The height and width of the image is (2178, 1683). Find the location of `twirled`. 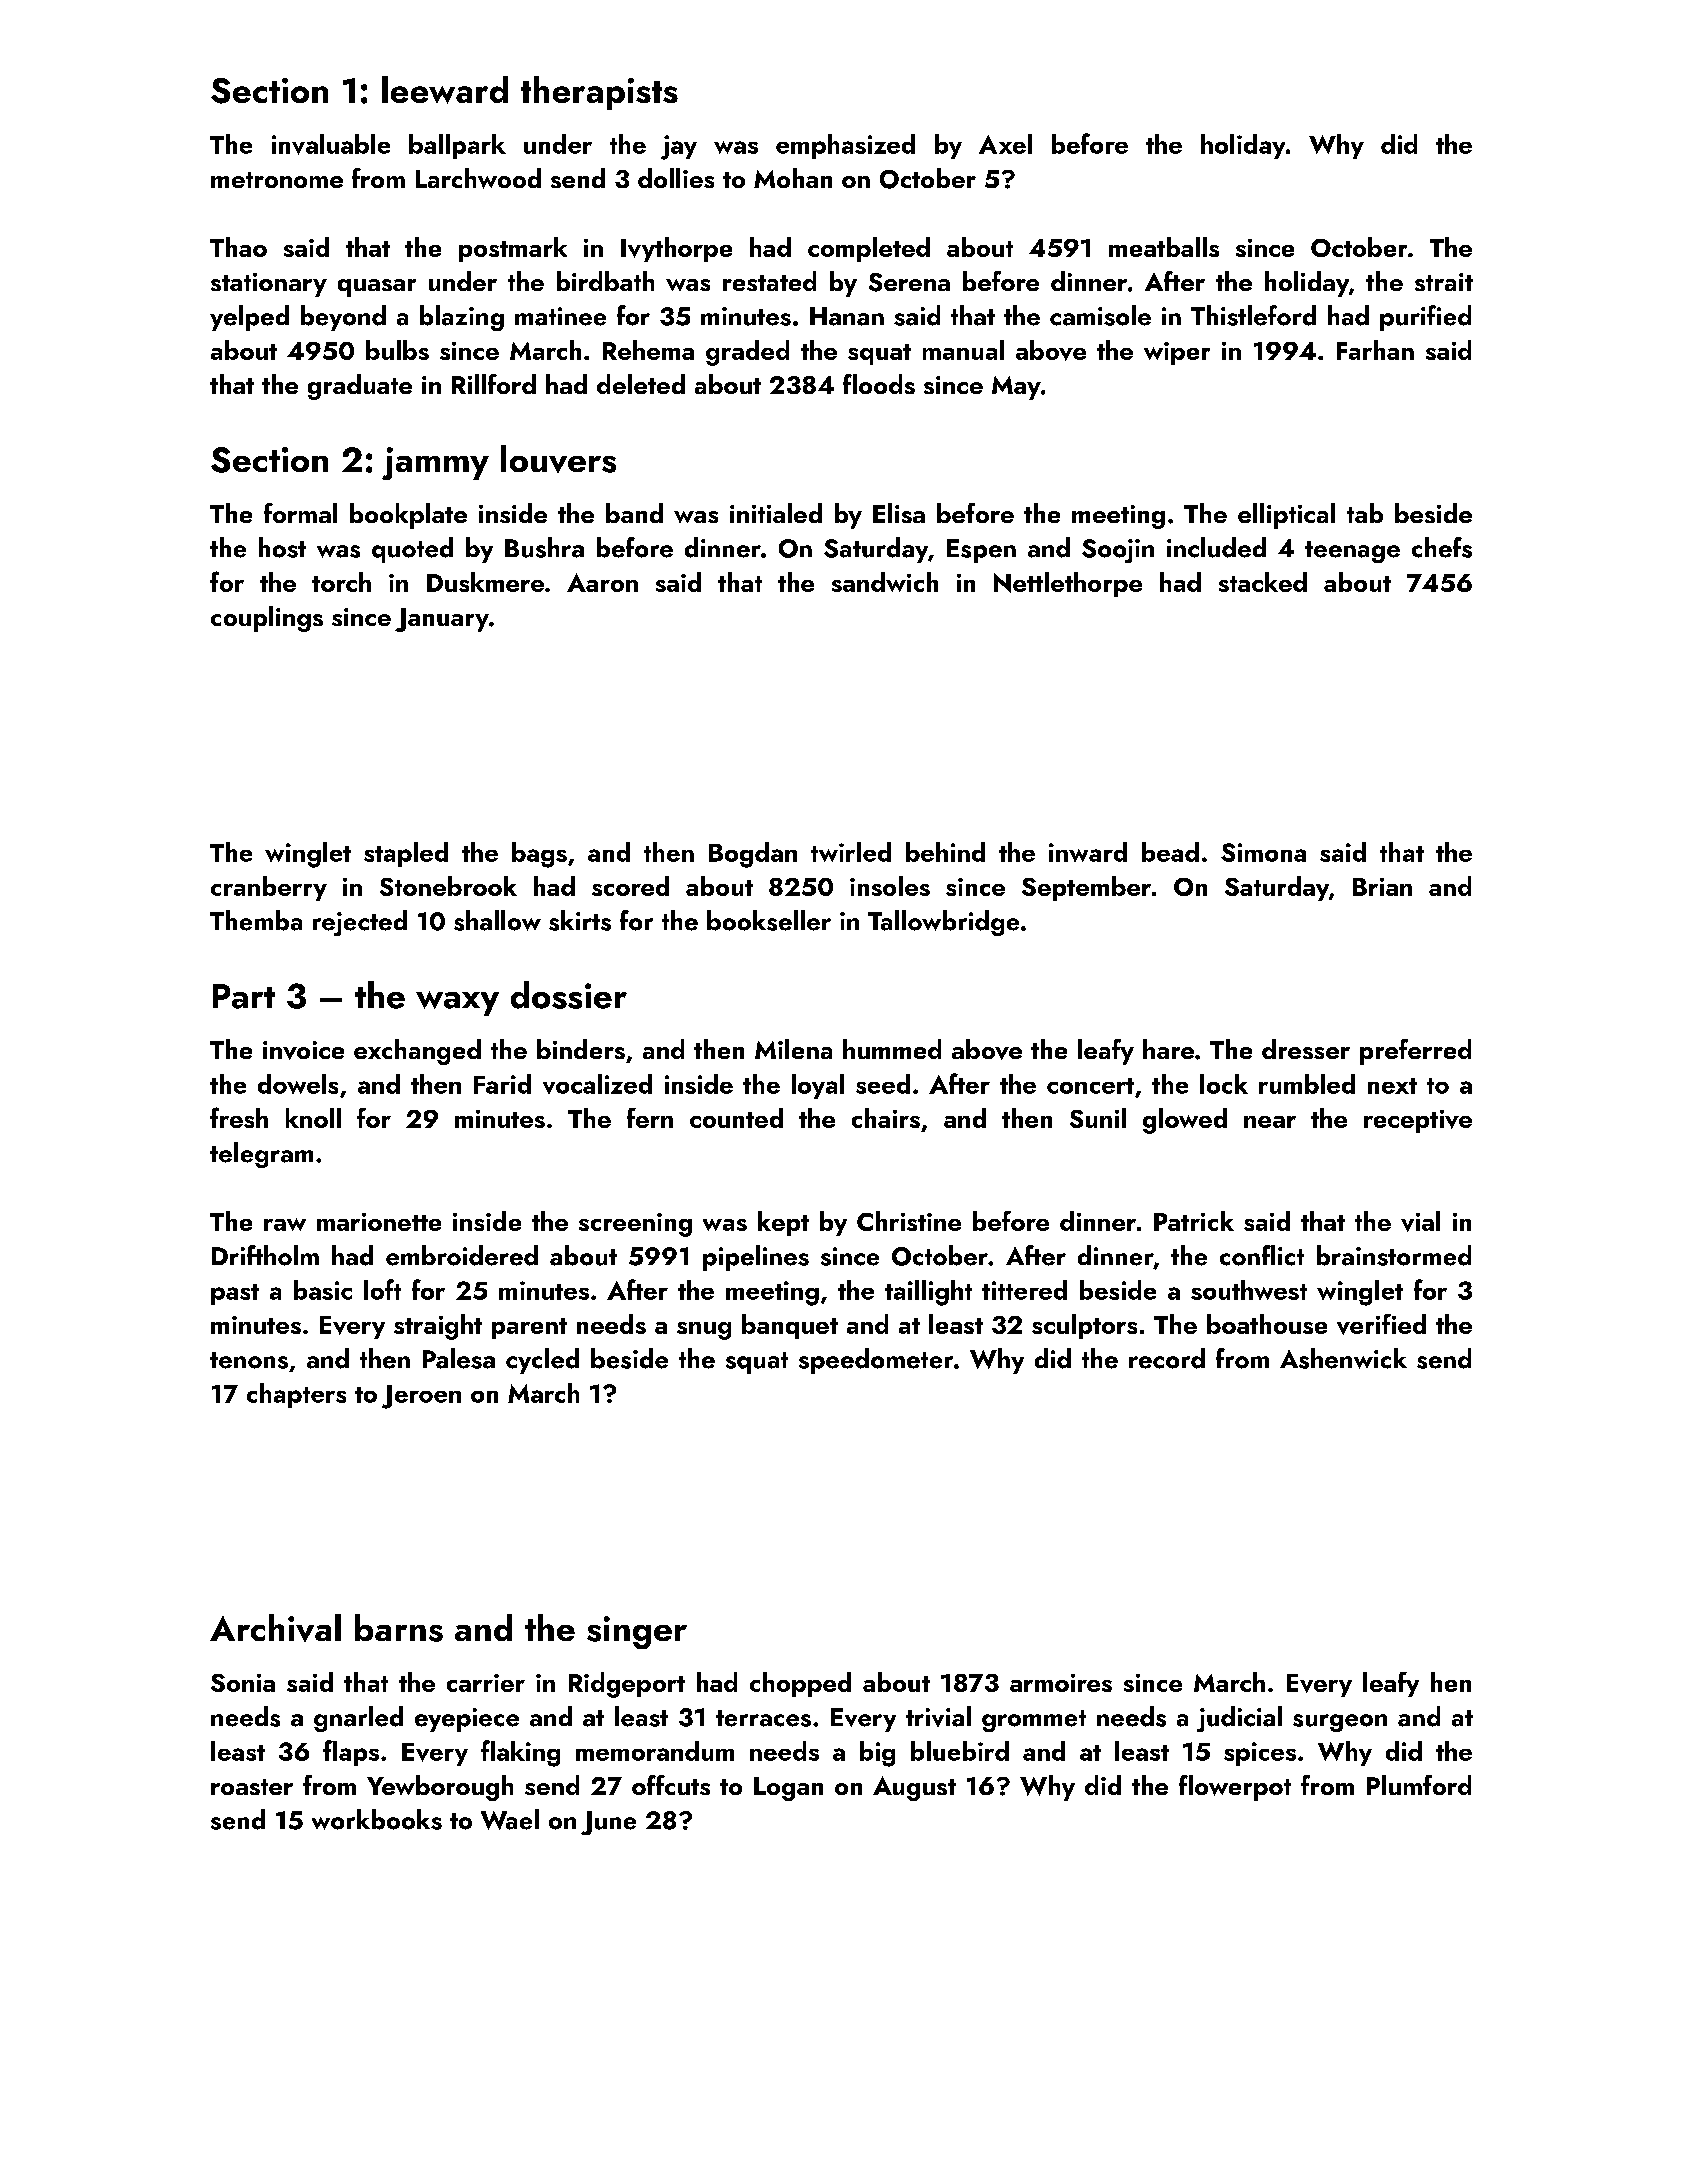

twirled is located at coordinates (851, 852).
